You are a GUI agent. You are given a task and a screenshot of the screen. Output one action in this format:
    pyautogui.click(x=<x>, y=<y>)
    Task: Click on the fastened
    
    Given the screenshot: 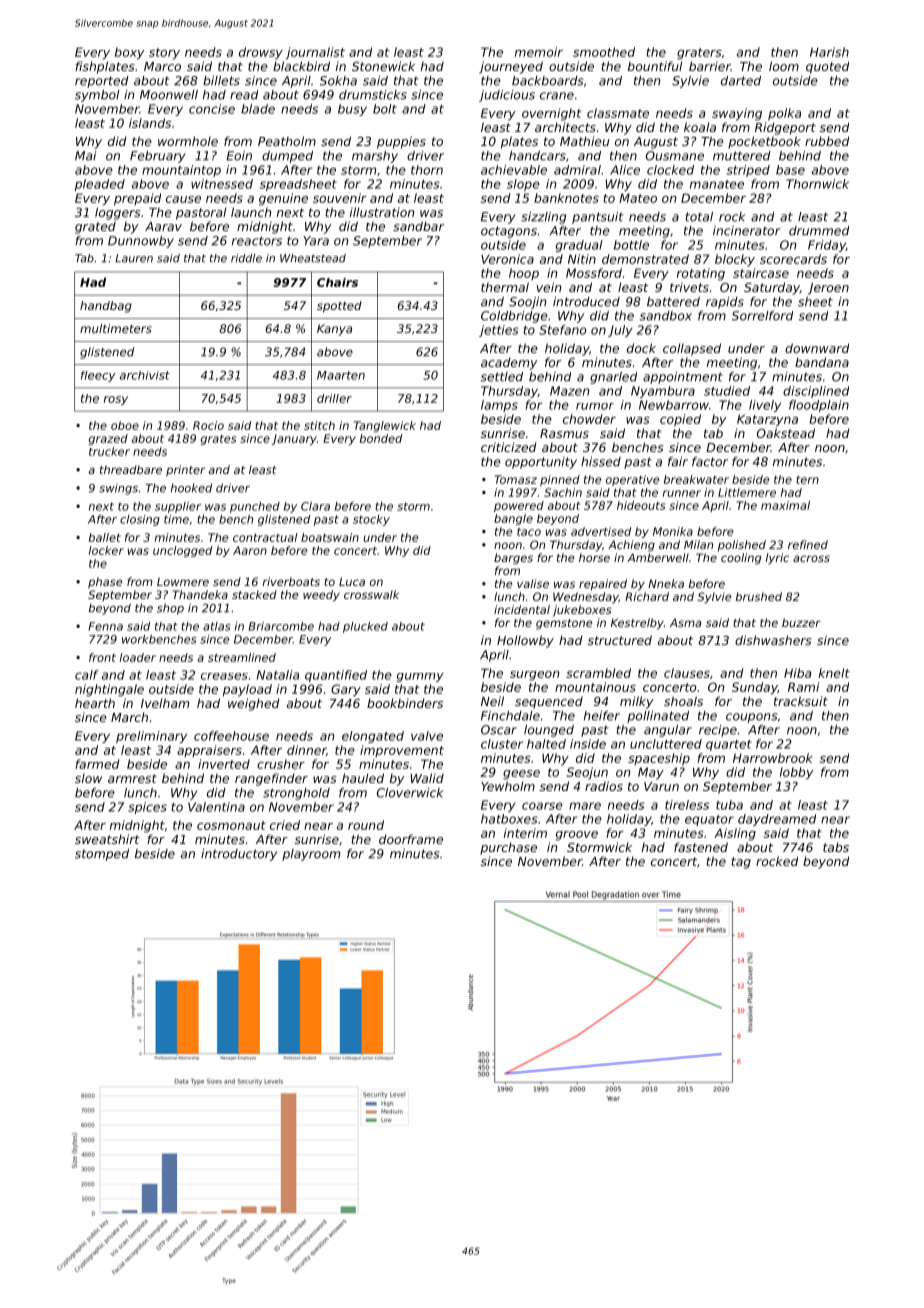 What is the action you would take?
    pyautogui.click(x=701, y=847)
